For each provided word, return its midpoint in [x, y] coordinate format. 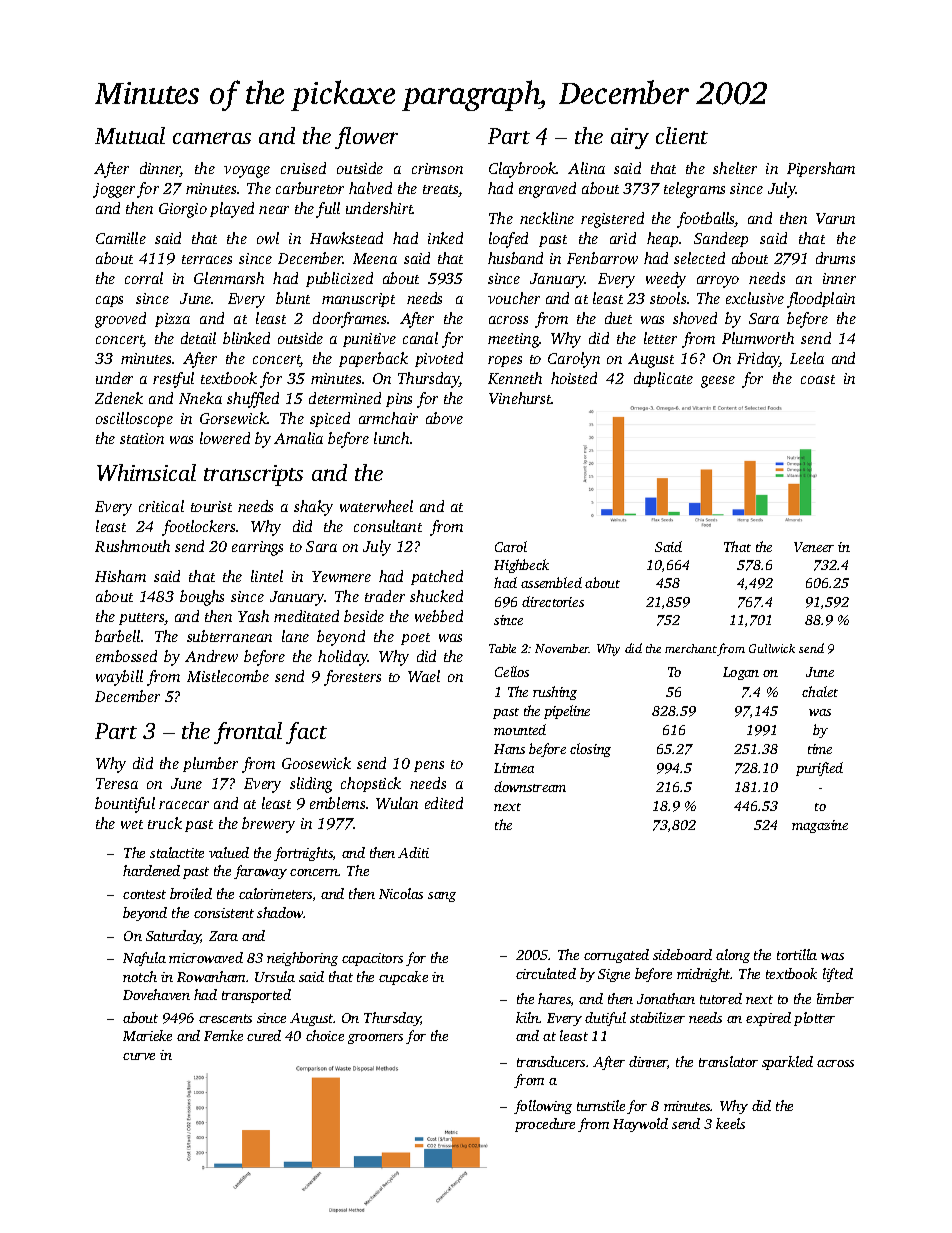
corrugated [616, 956]
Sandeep [721, 239]
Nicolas [401, 893]
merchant [691, 648]
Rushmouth [132, 546]
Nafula [144, 959]
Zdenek [119, 398]
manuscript [358, 300]
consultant [388, 526]
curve [139, 1056]
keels [730, 1123]
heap [662, 239]
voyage [247, 172]
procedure [545, 1125]
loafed [508, 240]
